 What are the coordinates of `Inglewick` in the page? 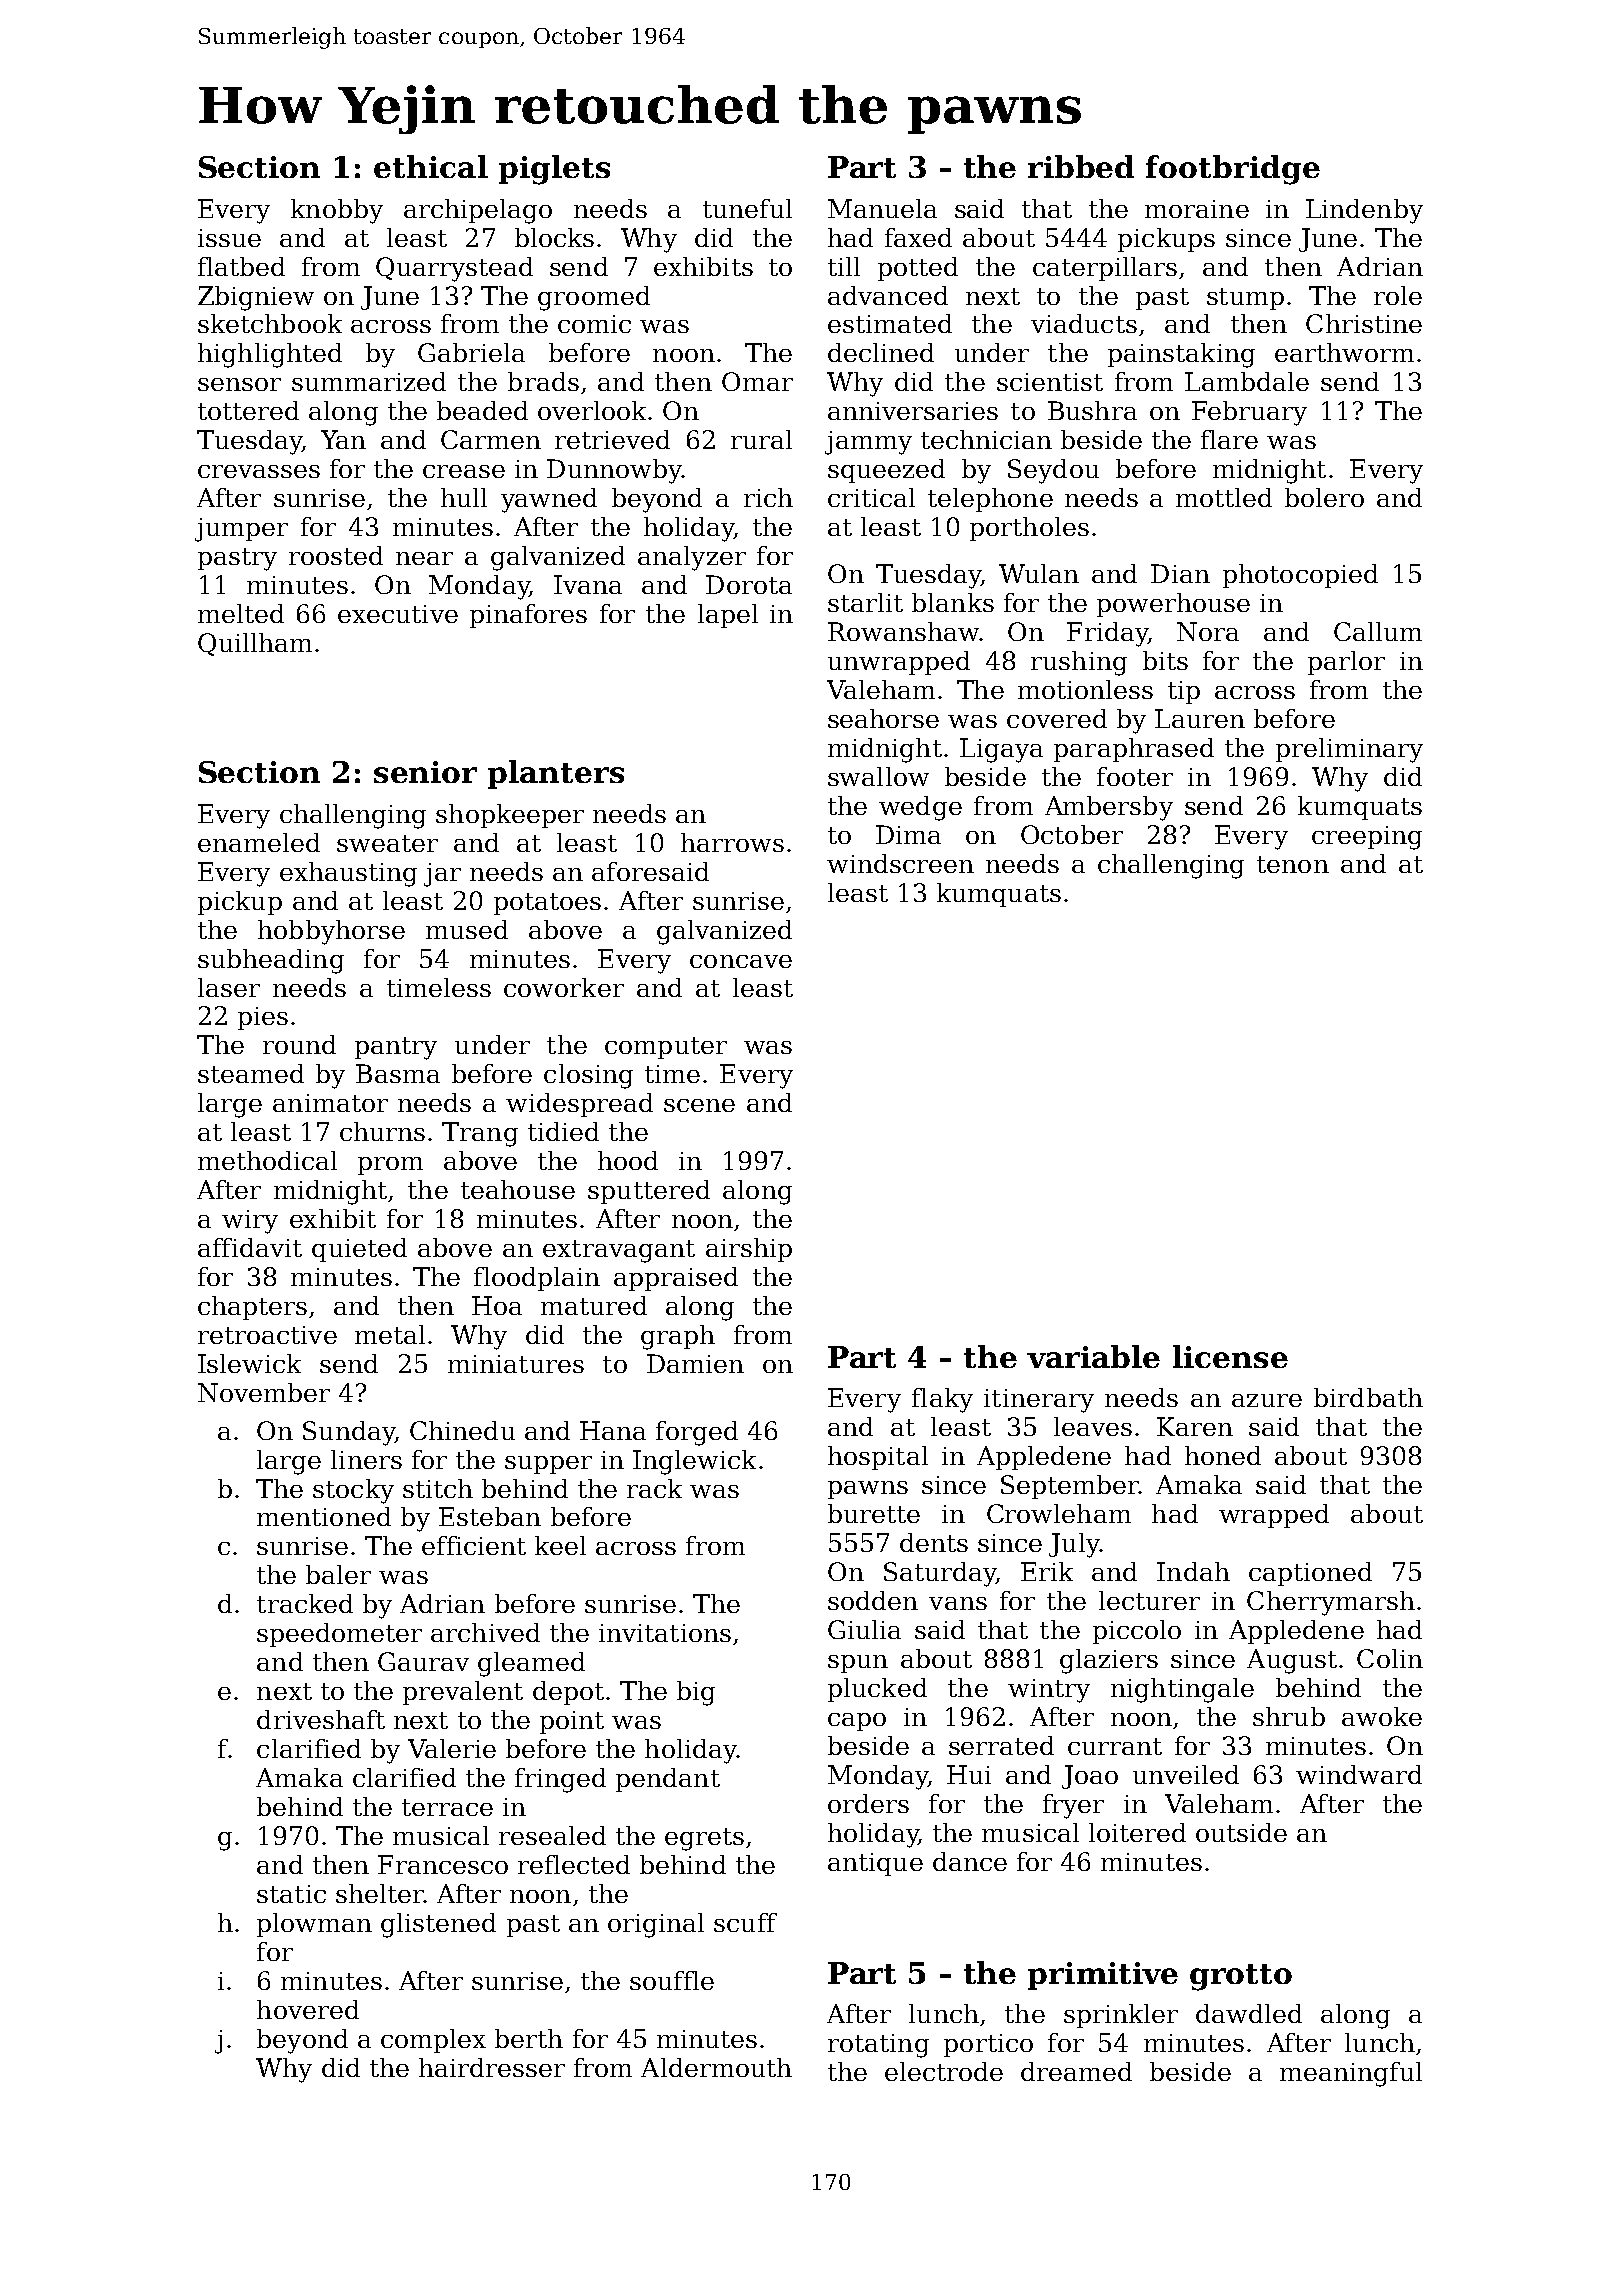 It's located at (694, 1462).
